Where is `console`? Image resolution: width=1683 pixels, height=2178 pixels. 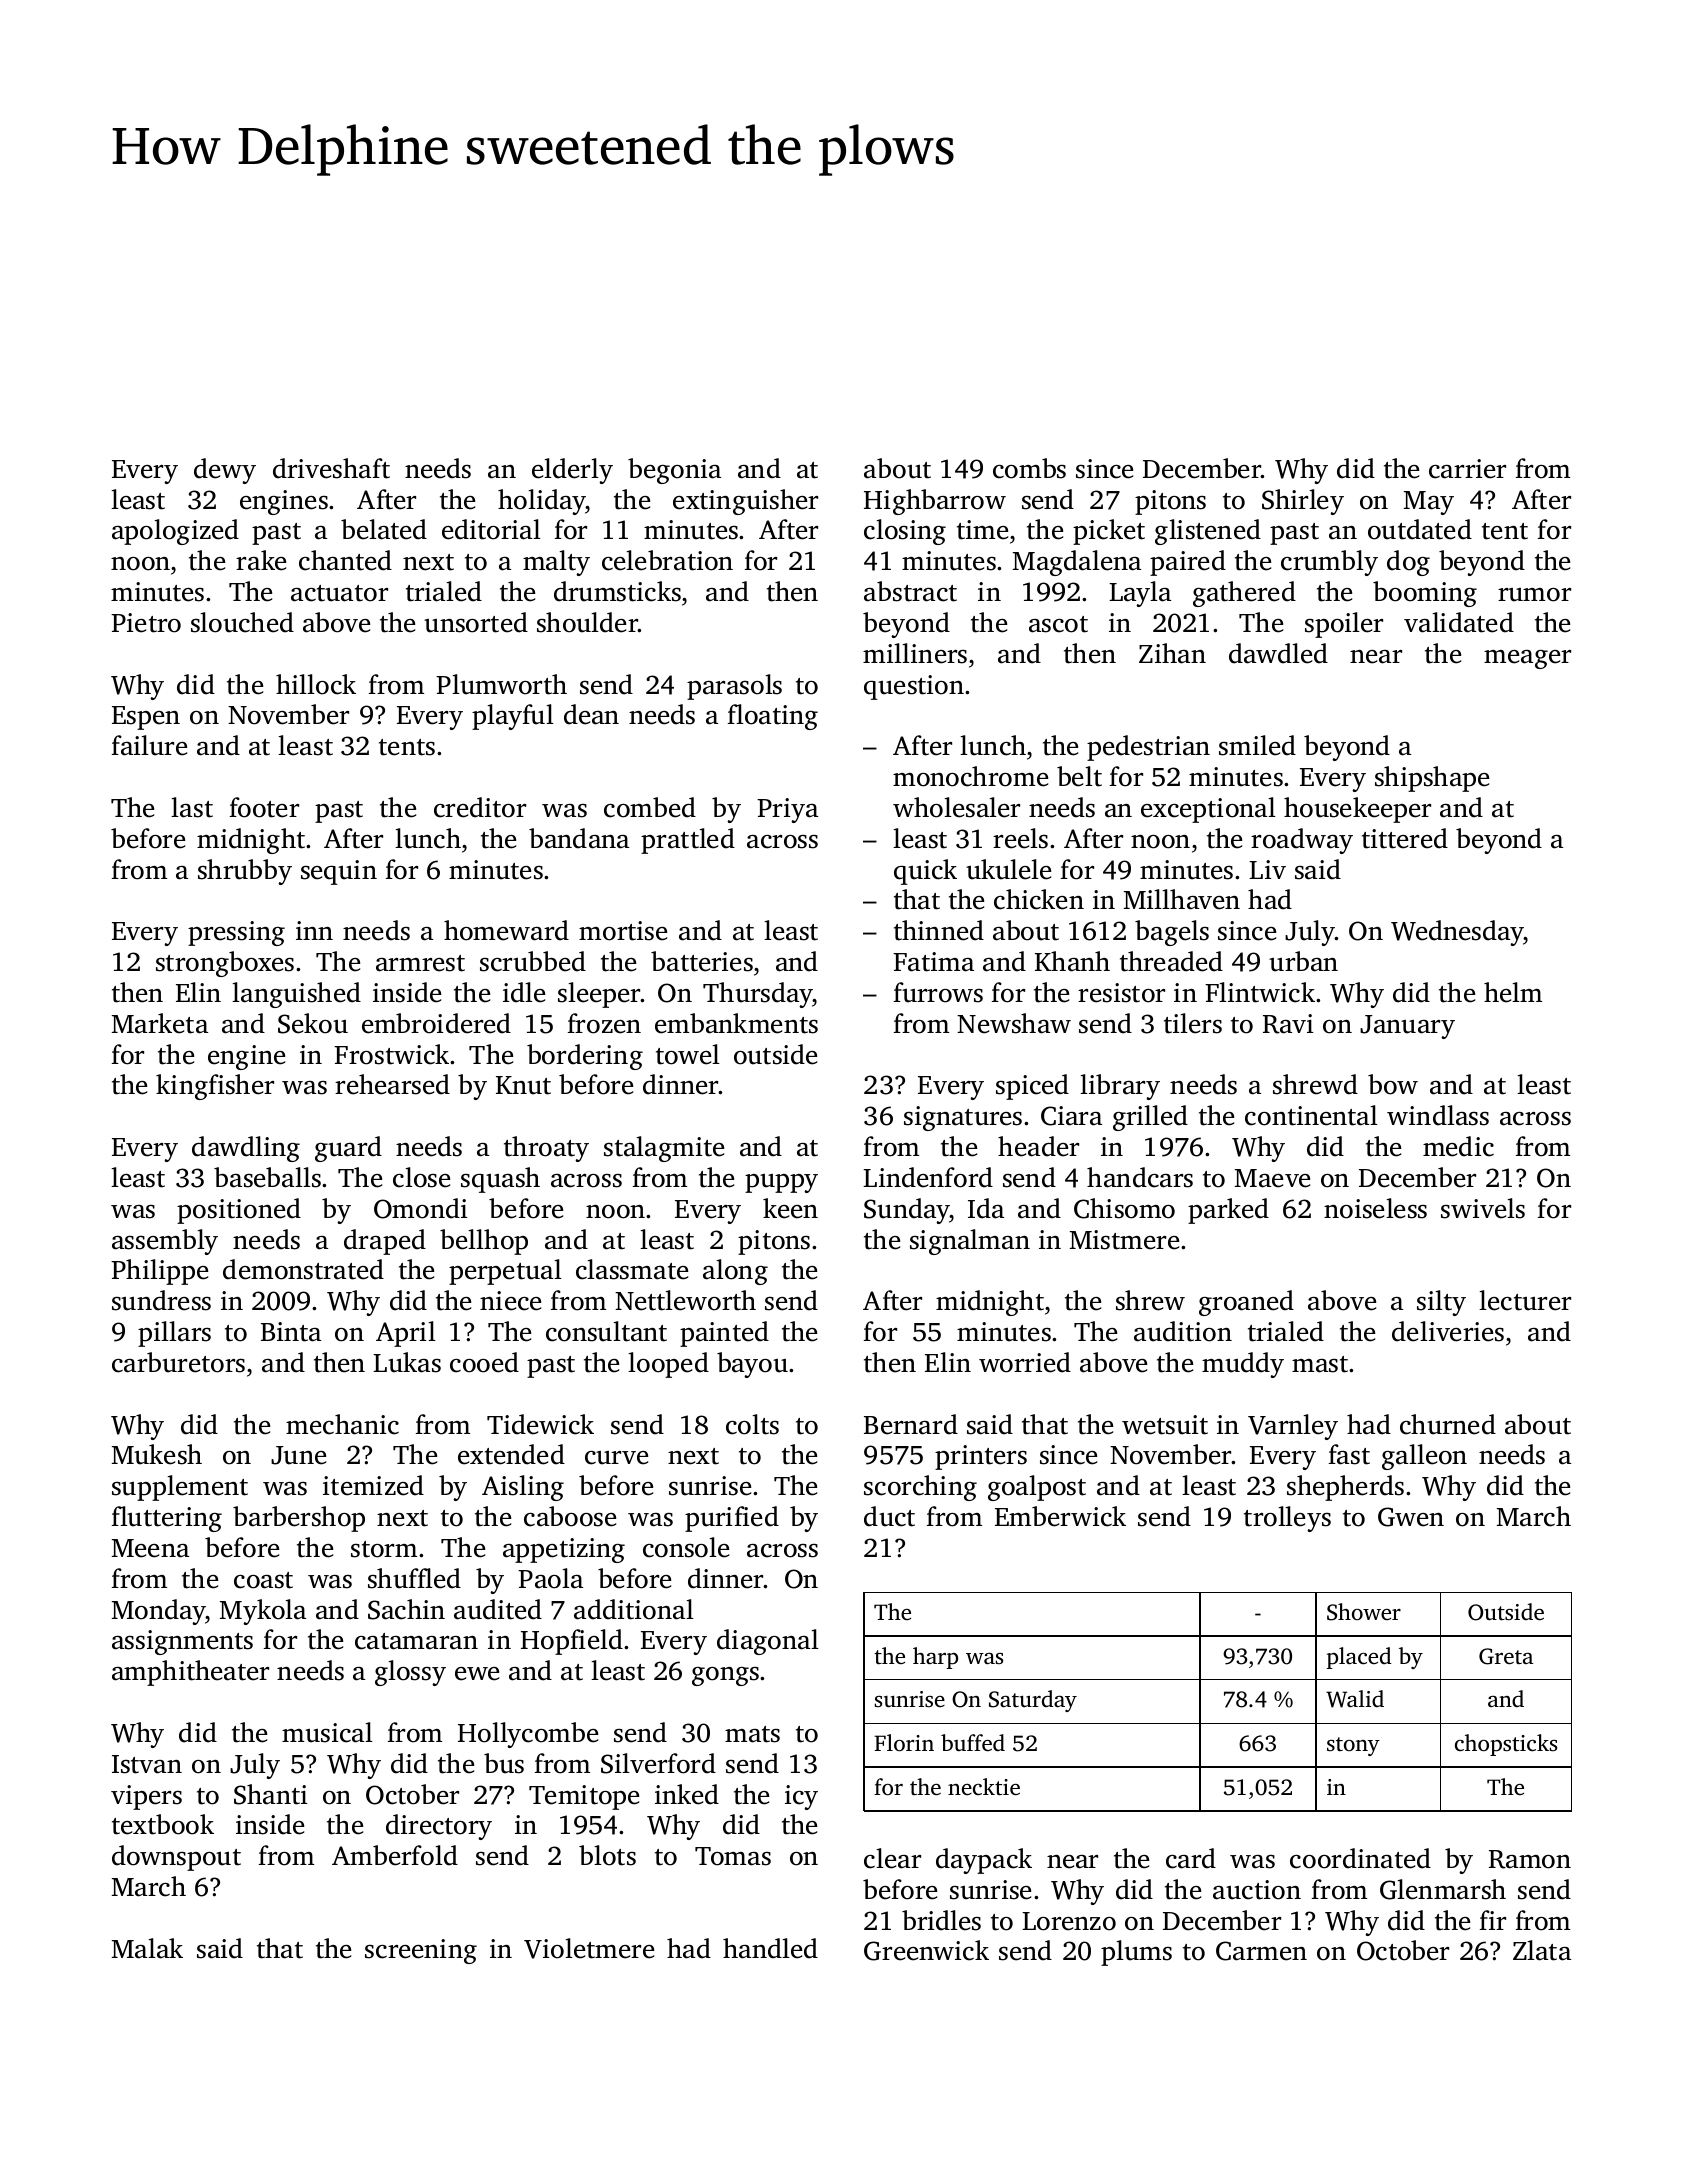
console is located at coordinates (686, 1547).
